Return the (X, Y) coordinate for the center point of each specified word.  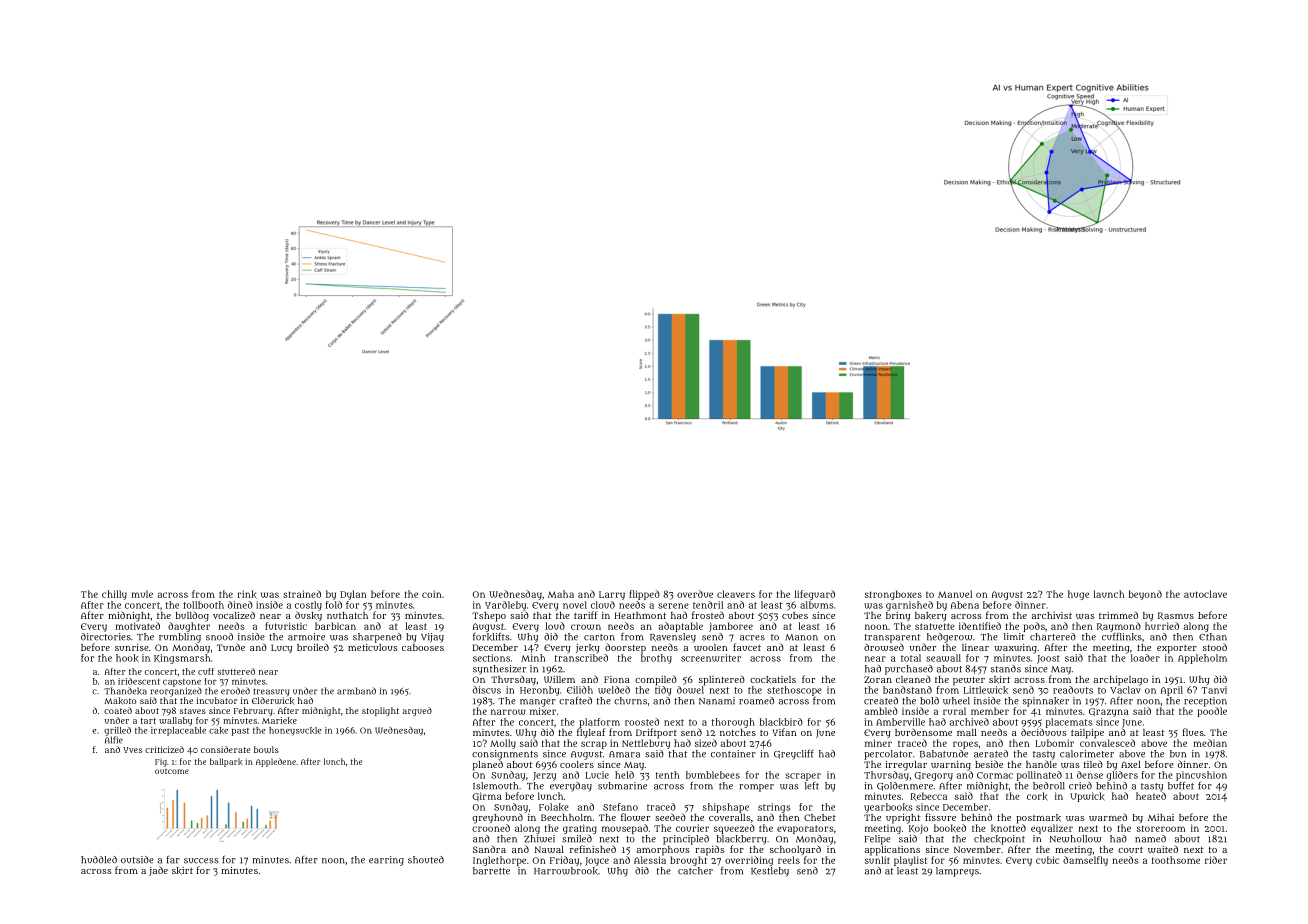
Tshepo (489, 617)
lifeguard (814, 595)
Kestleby (770, 872)
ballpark (226, 762)
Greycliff (794, 754)
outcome (172, 771)
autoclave (1205, 594)
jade (158, 871)
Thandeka (125, 691)
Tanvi (1214, 690)
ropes (965, 745)
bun (1178, 754)
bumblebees (713, 775)
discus (487, 690)
